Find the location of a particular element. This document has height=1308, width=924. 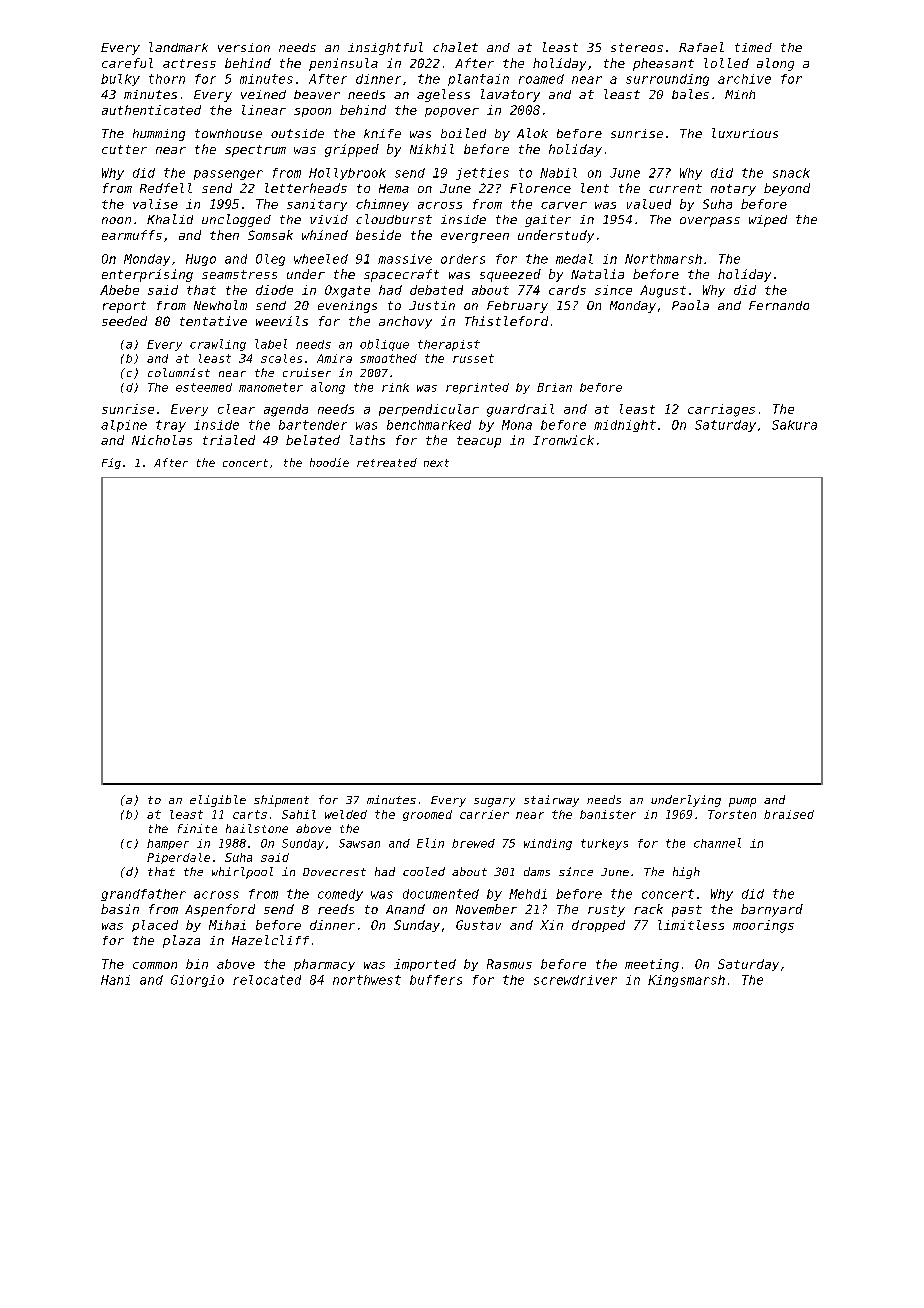

stairway is located at coordinates (551, 801).
